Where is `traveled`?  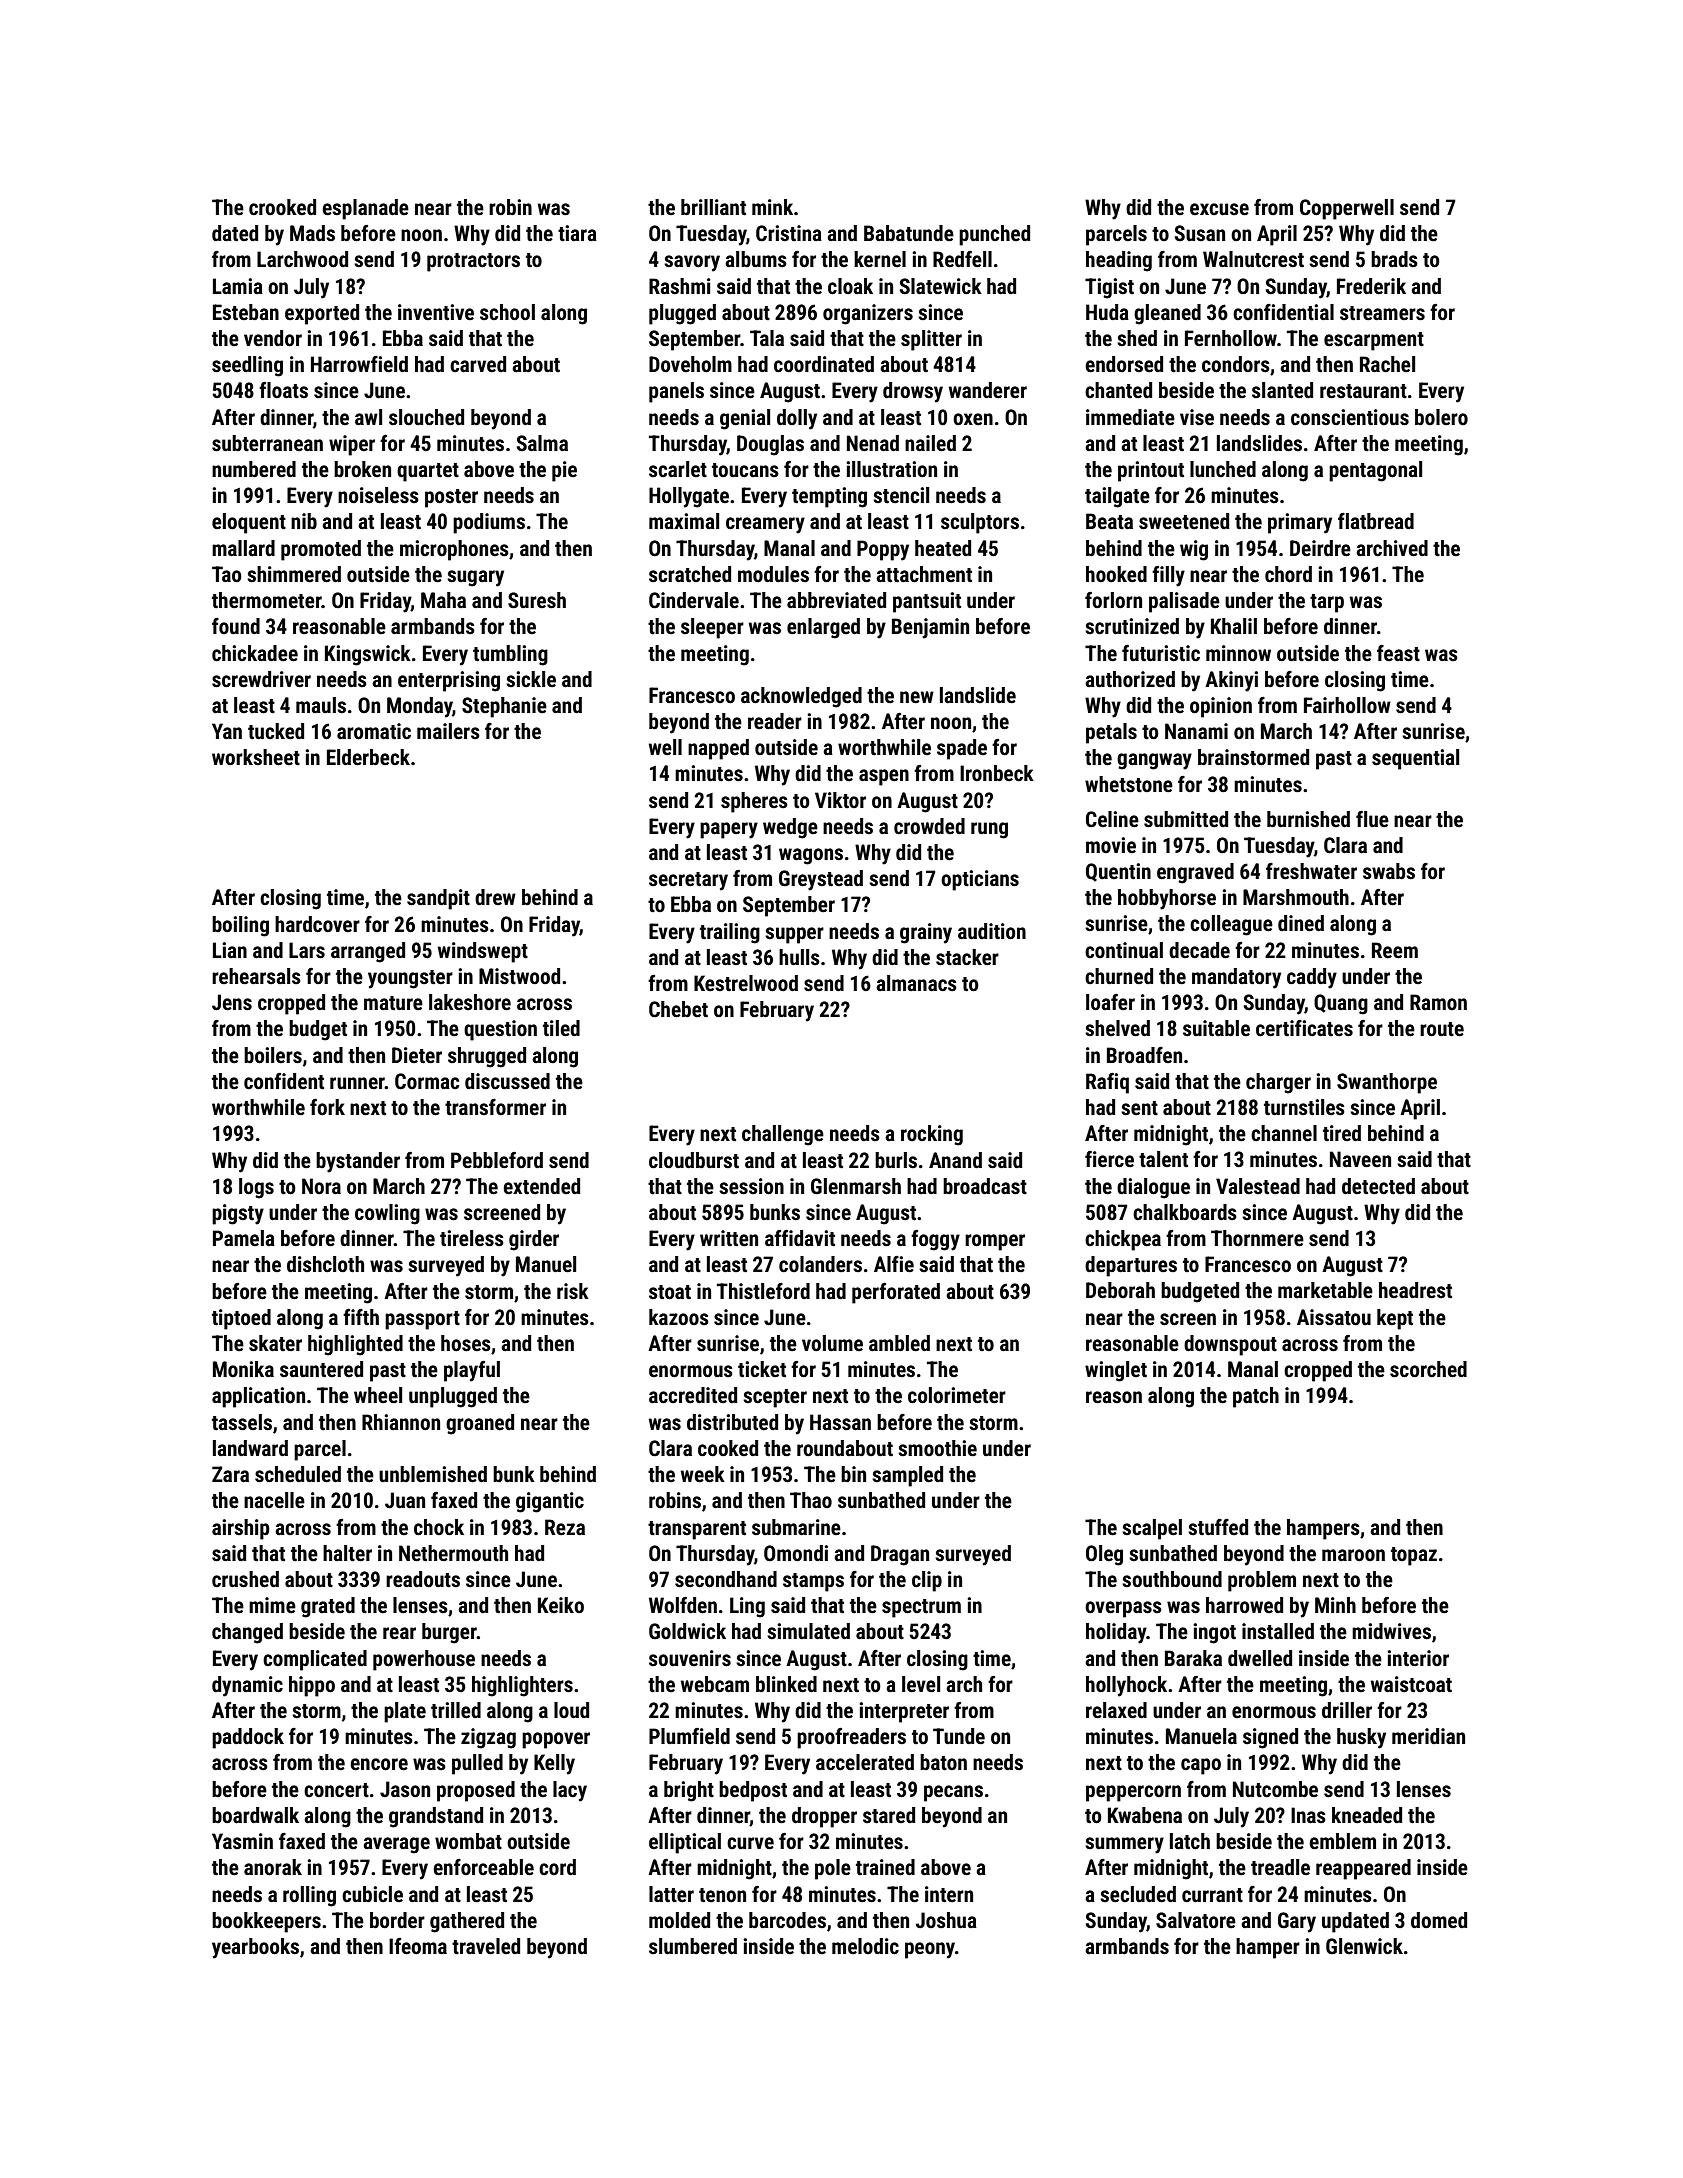 traveled is located at coordinates (486, 1946).
